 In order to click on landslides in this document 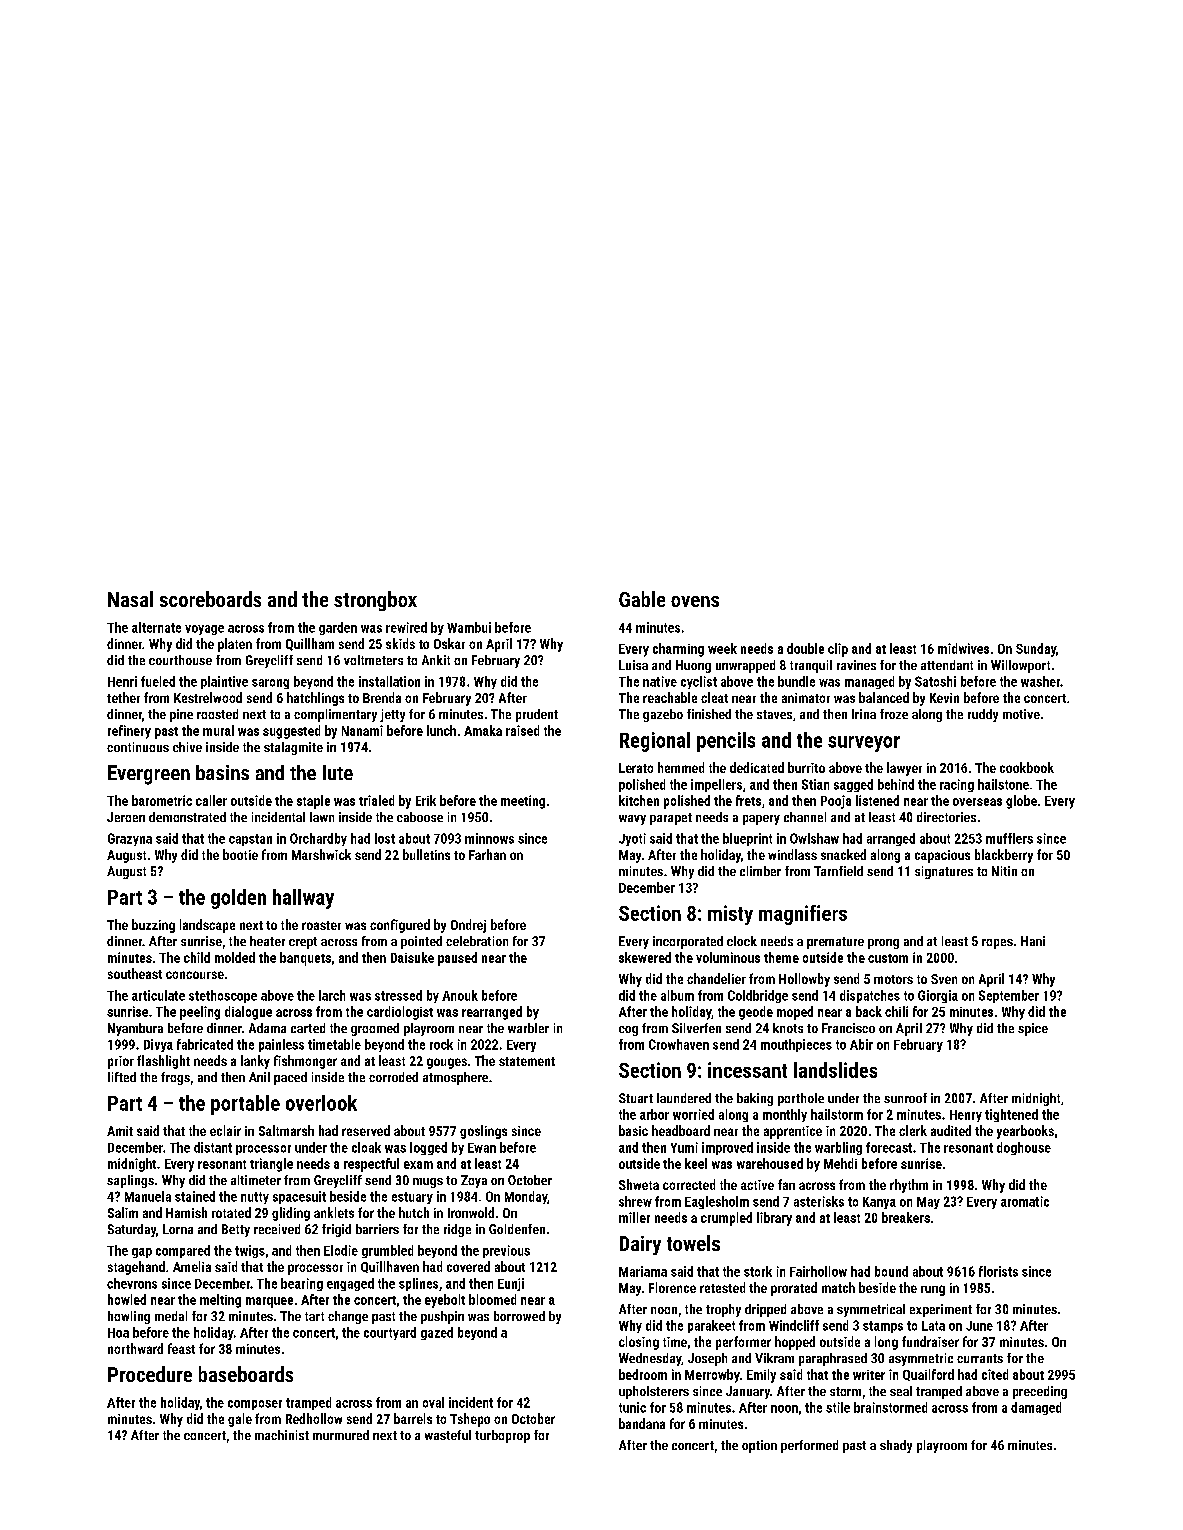, I will do `click(835, 1070)`.
